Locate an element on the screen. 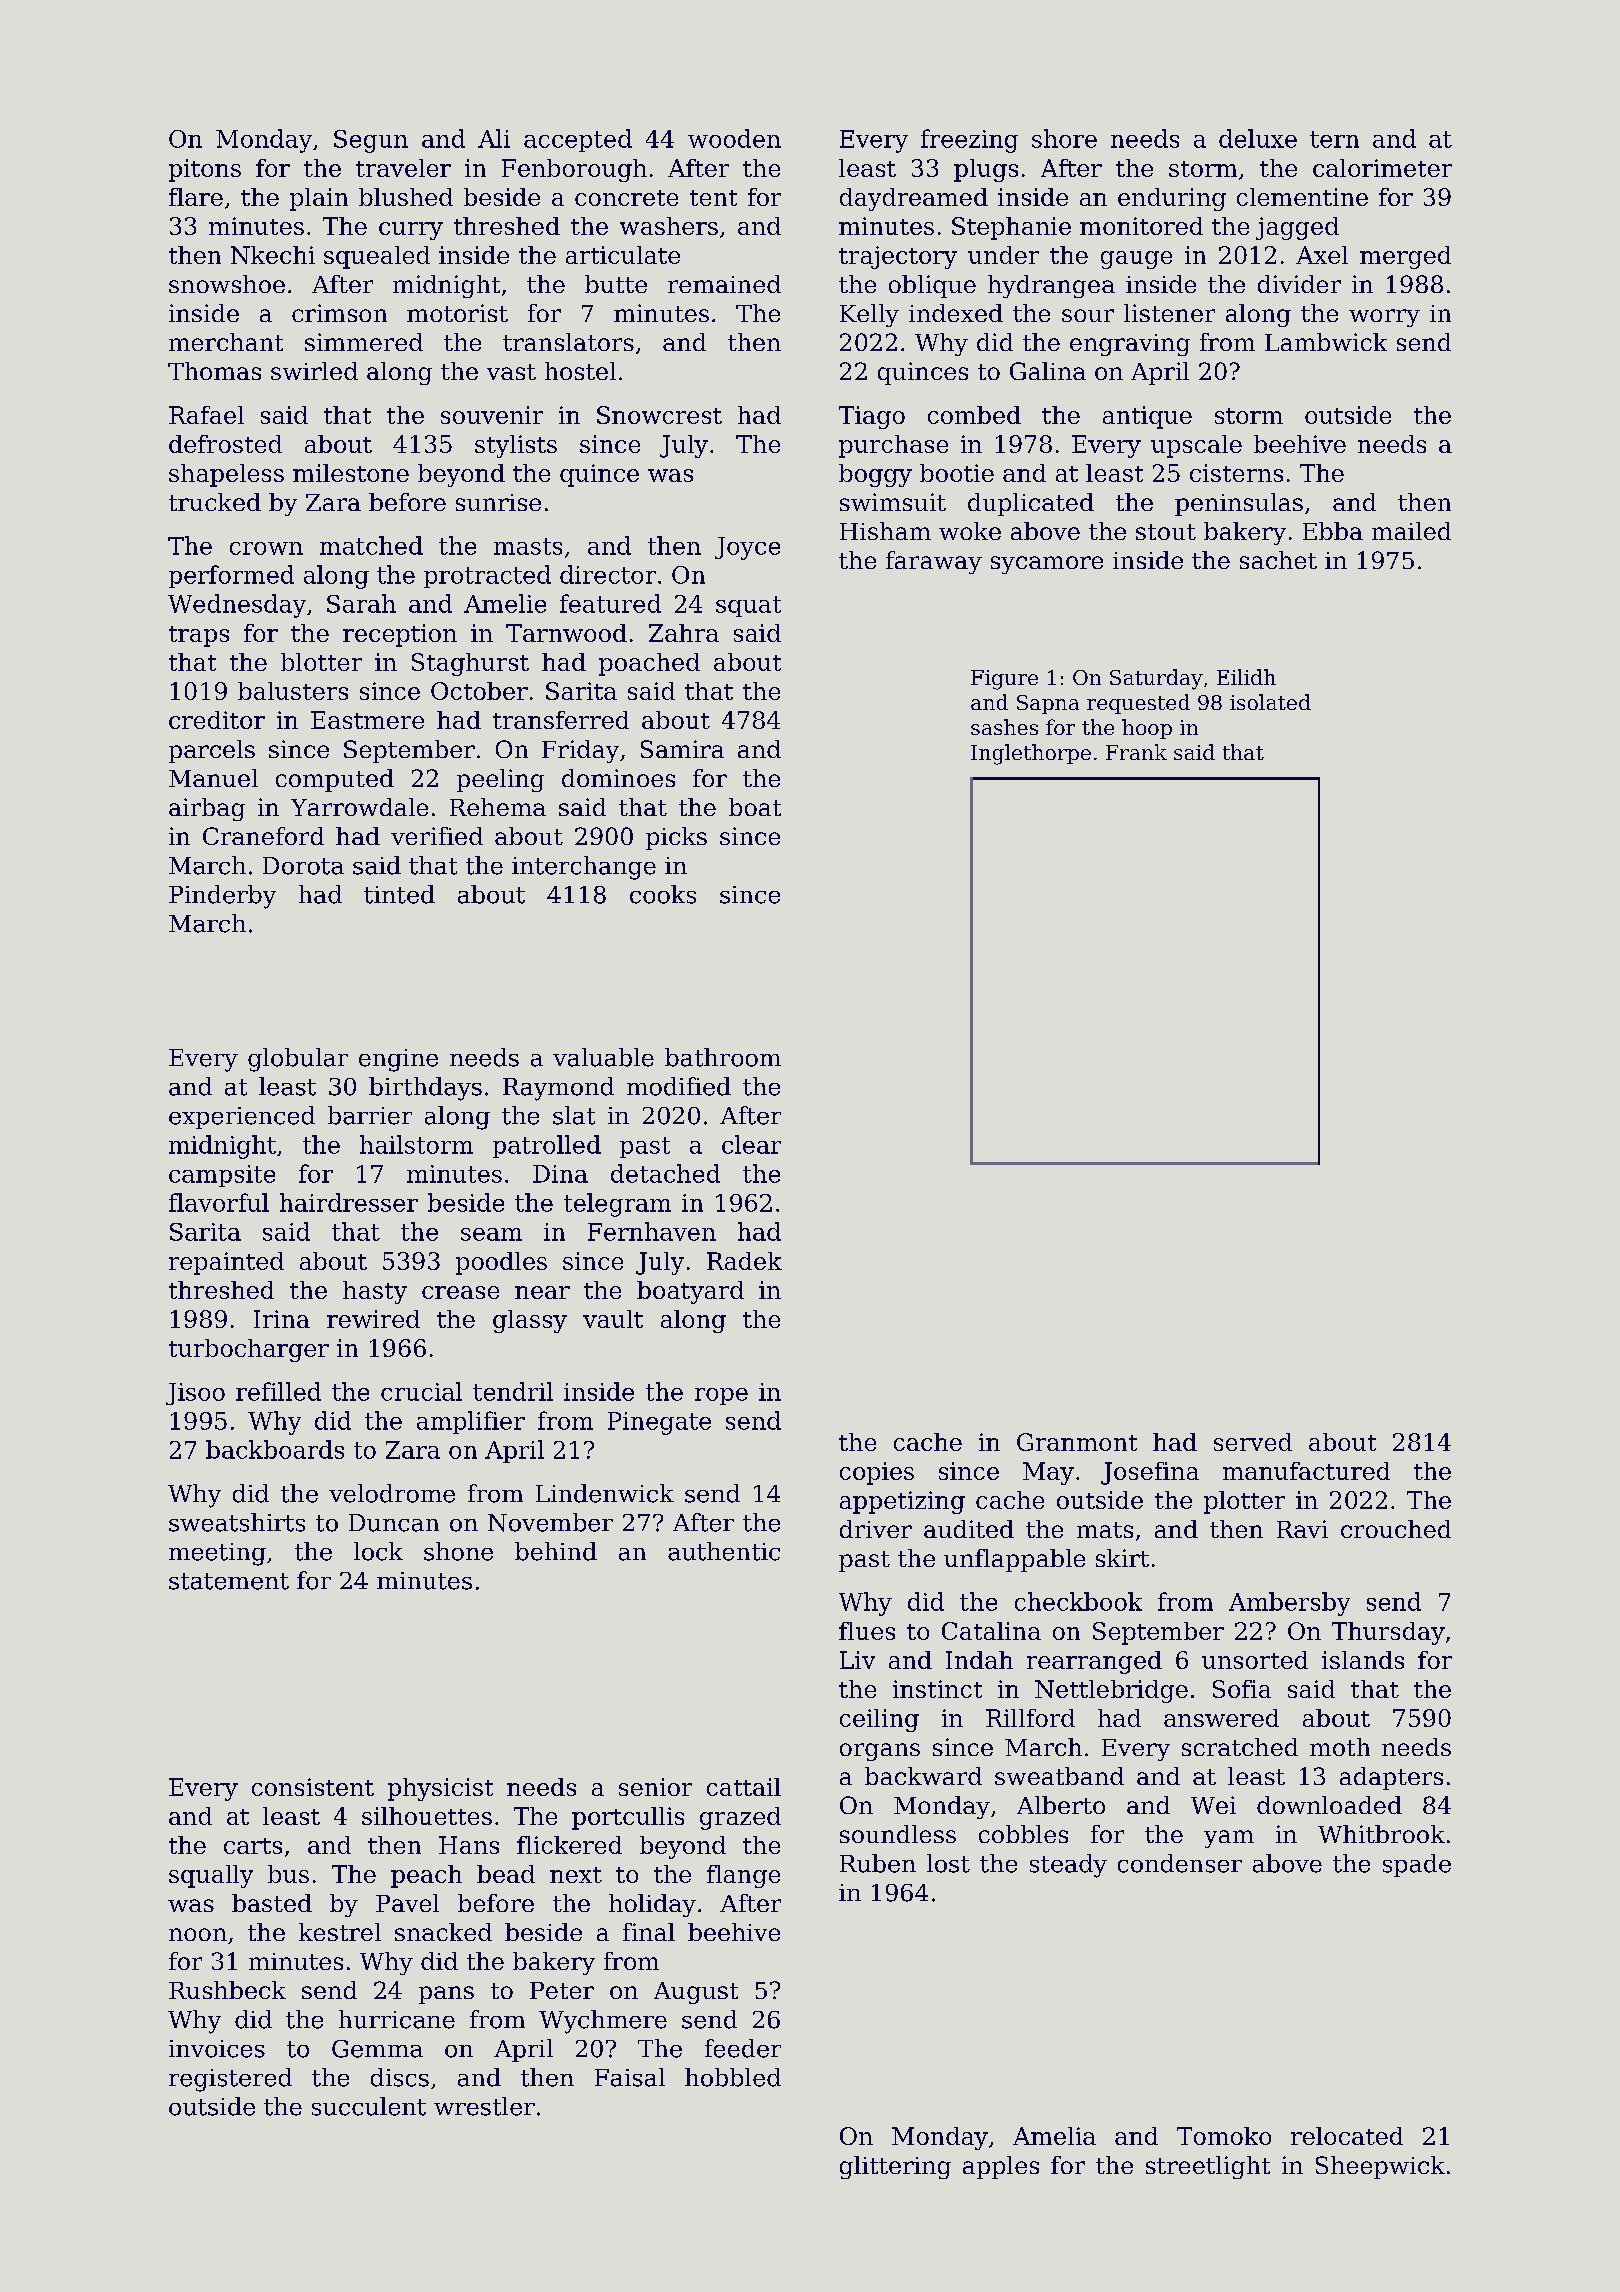 The image size is (1620, 2292). Sheepwick is located at coordinates (1380, 2167).
